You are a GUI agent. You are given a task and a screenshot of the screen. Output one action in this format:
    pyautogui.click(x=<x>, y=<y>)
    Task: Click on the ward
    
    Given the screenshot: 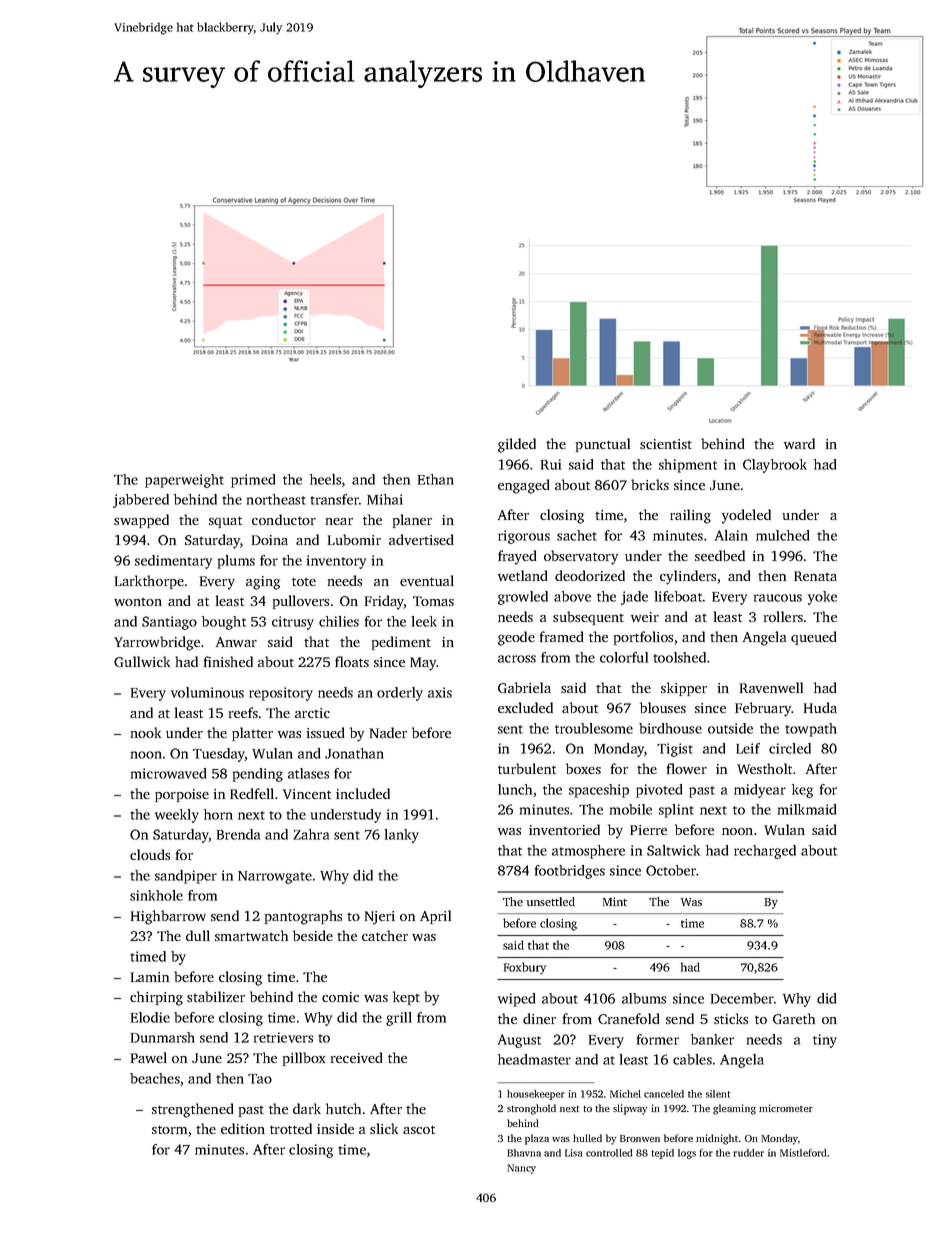 What is the action you would take?
    pyautogui.click(x=799, y=443)
